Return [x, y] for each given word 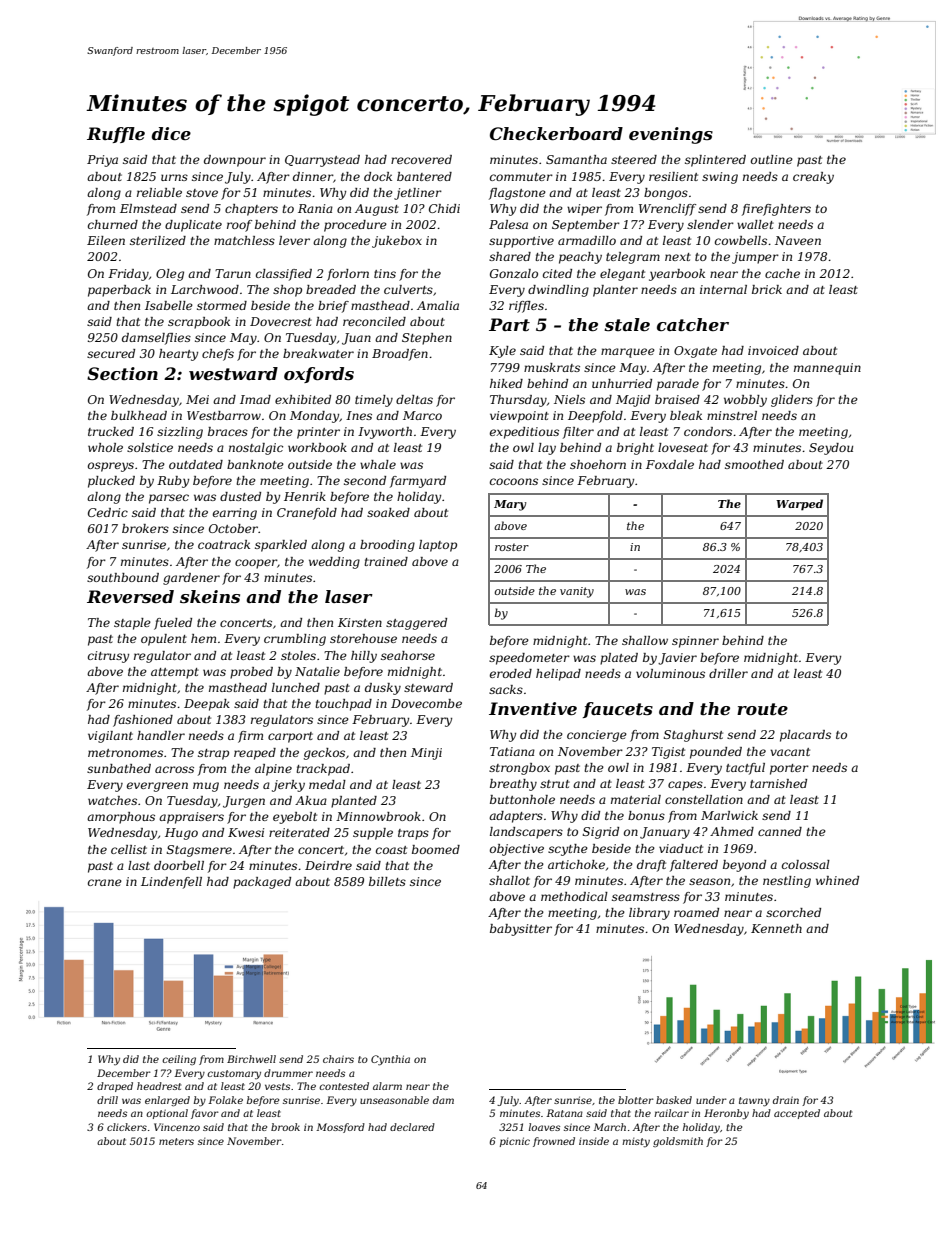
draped [115, 1087]
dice [171, 133]
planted [354, 802]
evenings [671, 135]
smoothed [754, 464]
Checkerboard [556, 134]
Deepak [207, 705]
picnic [515, 1142]
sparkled [281, 546]
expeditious [524, 433]
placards [805, 736]
